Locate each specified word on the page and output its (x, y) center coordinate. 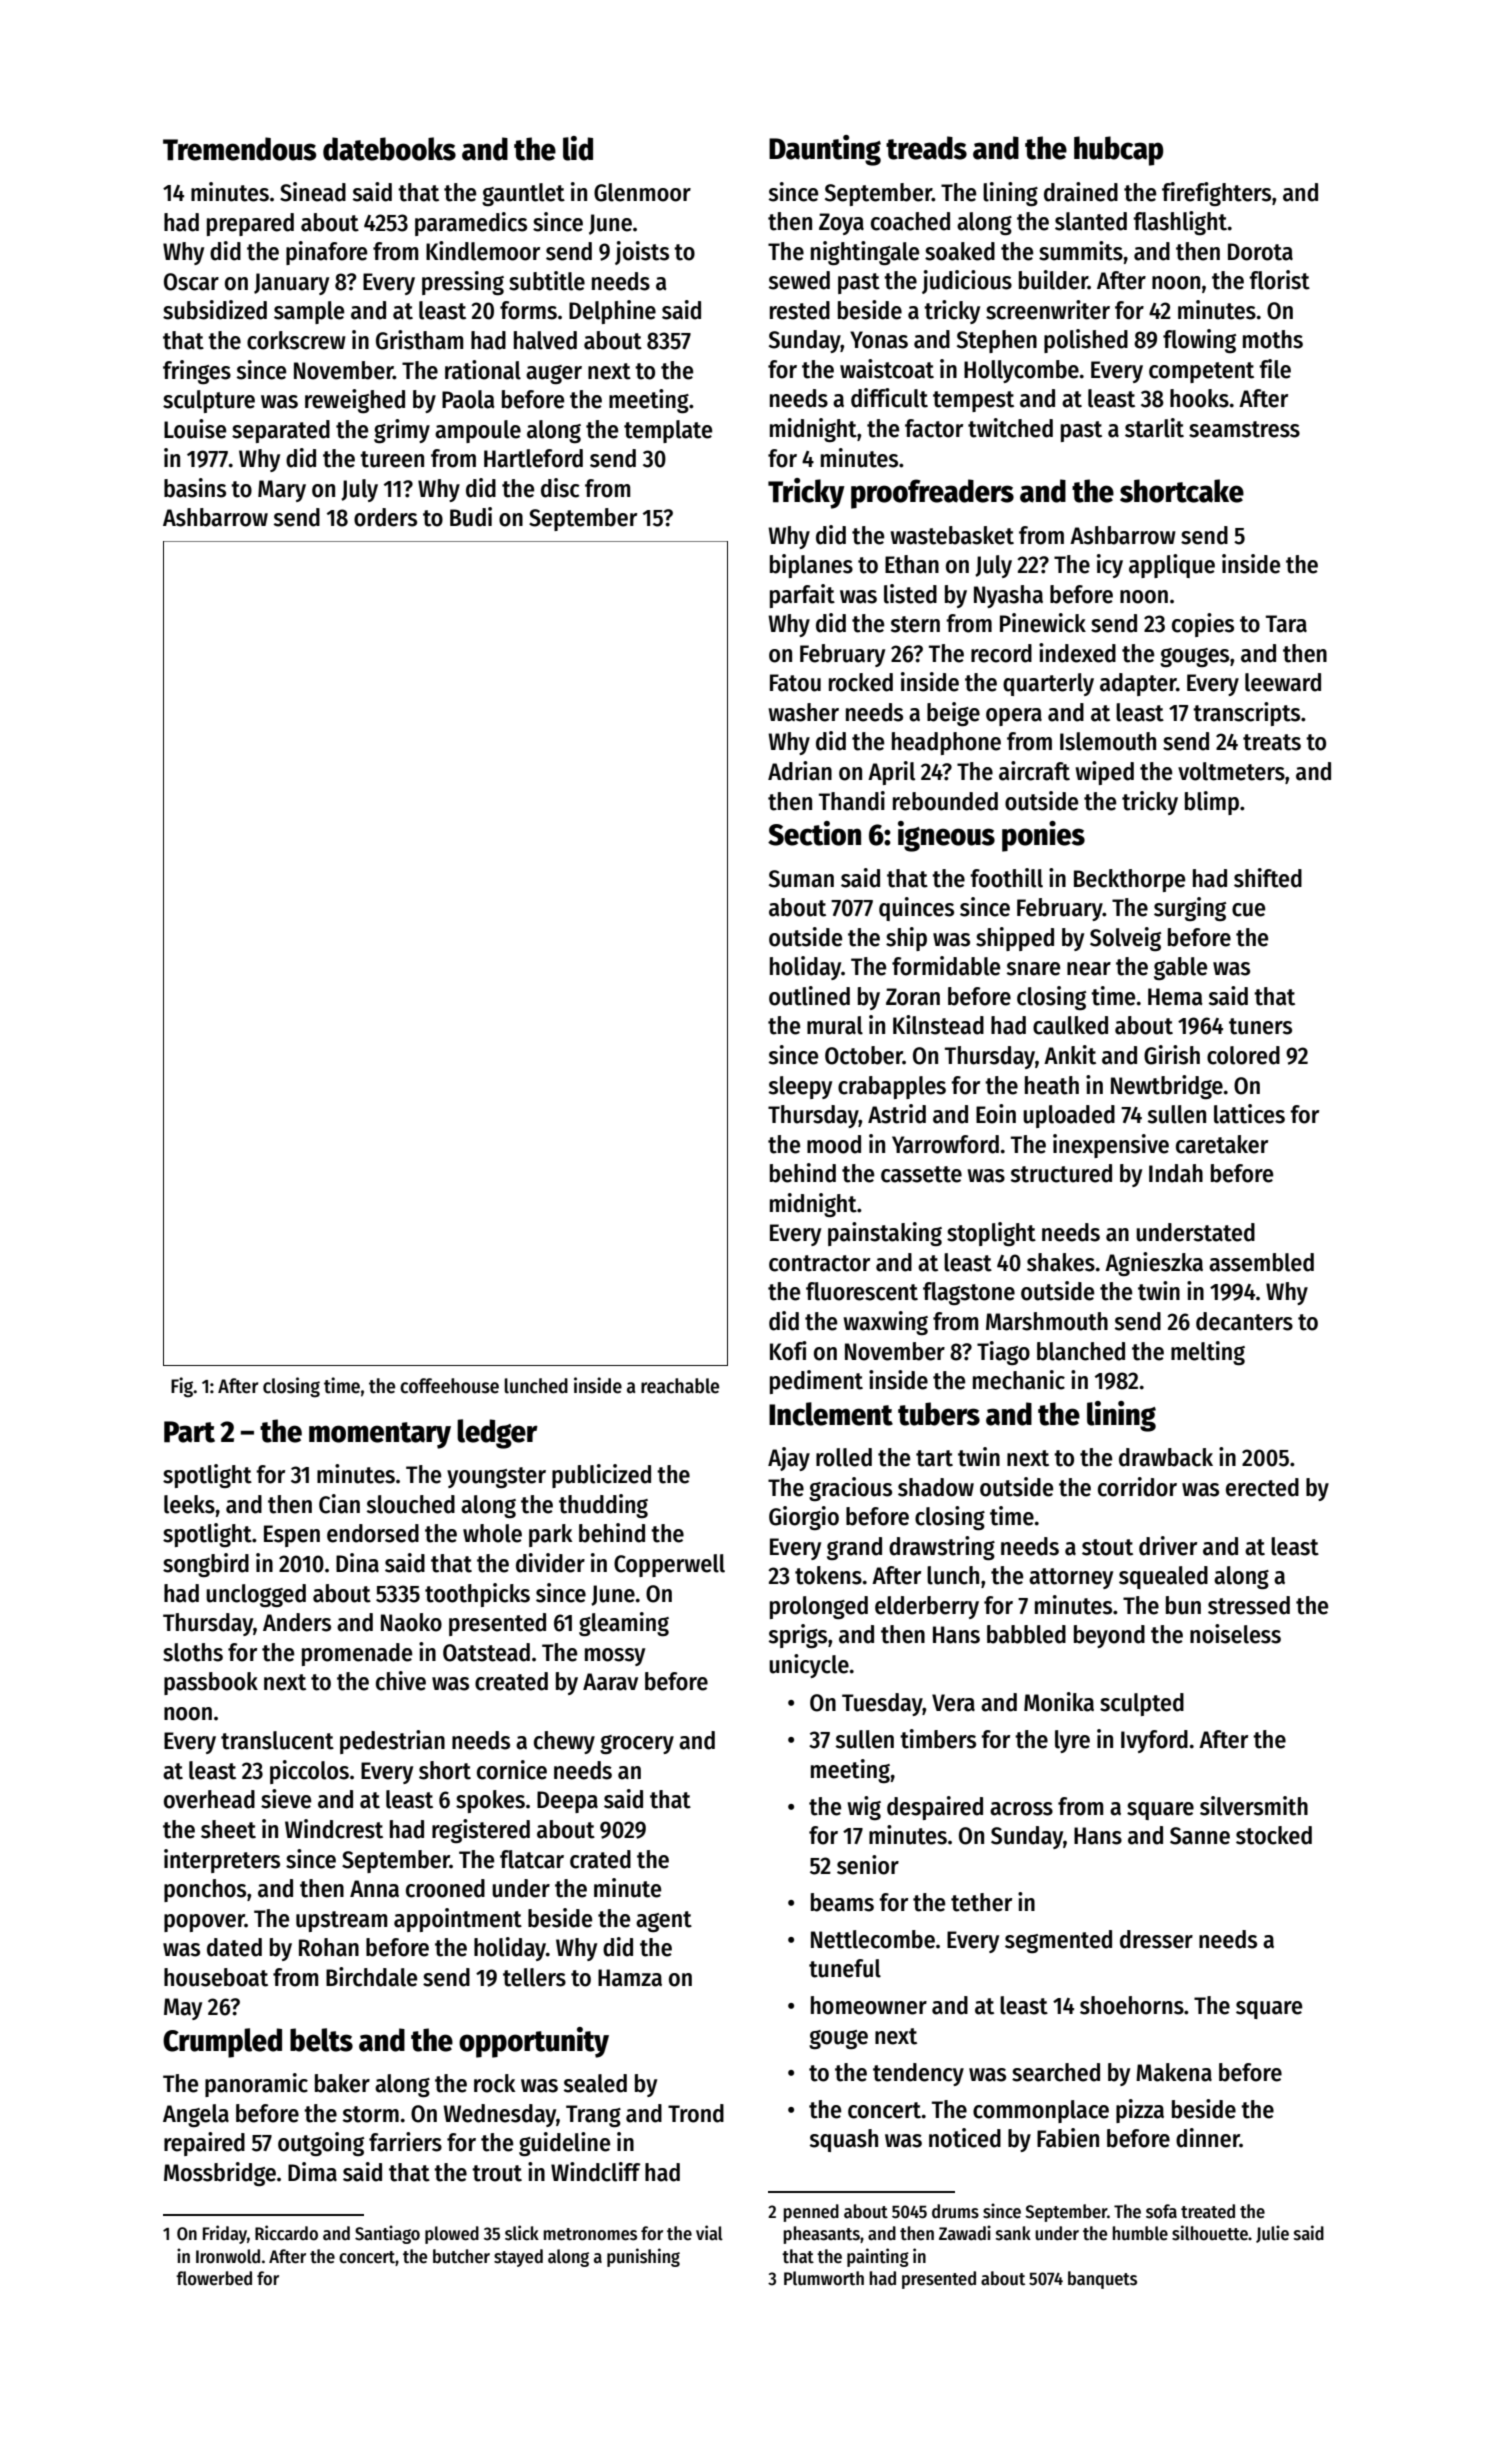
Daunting (825, 150)
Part (189, 1432)
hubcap (1118, 151)
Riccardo (286, 2233)
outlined (809, 996)
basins (195, 488)
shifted (1268, 878)
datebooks (389, 149)
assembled (1261, 1262)
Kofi (788, 1351)
